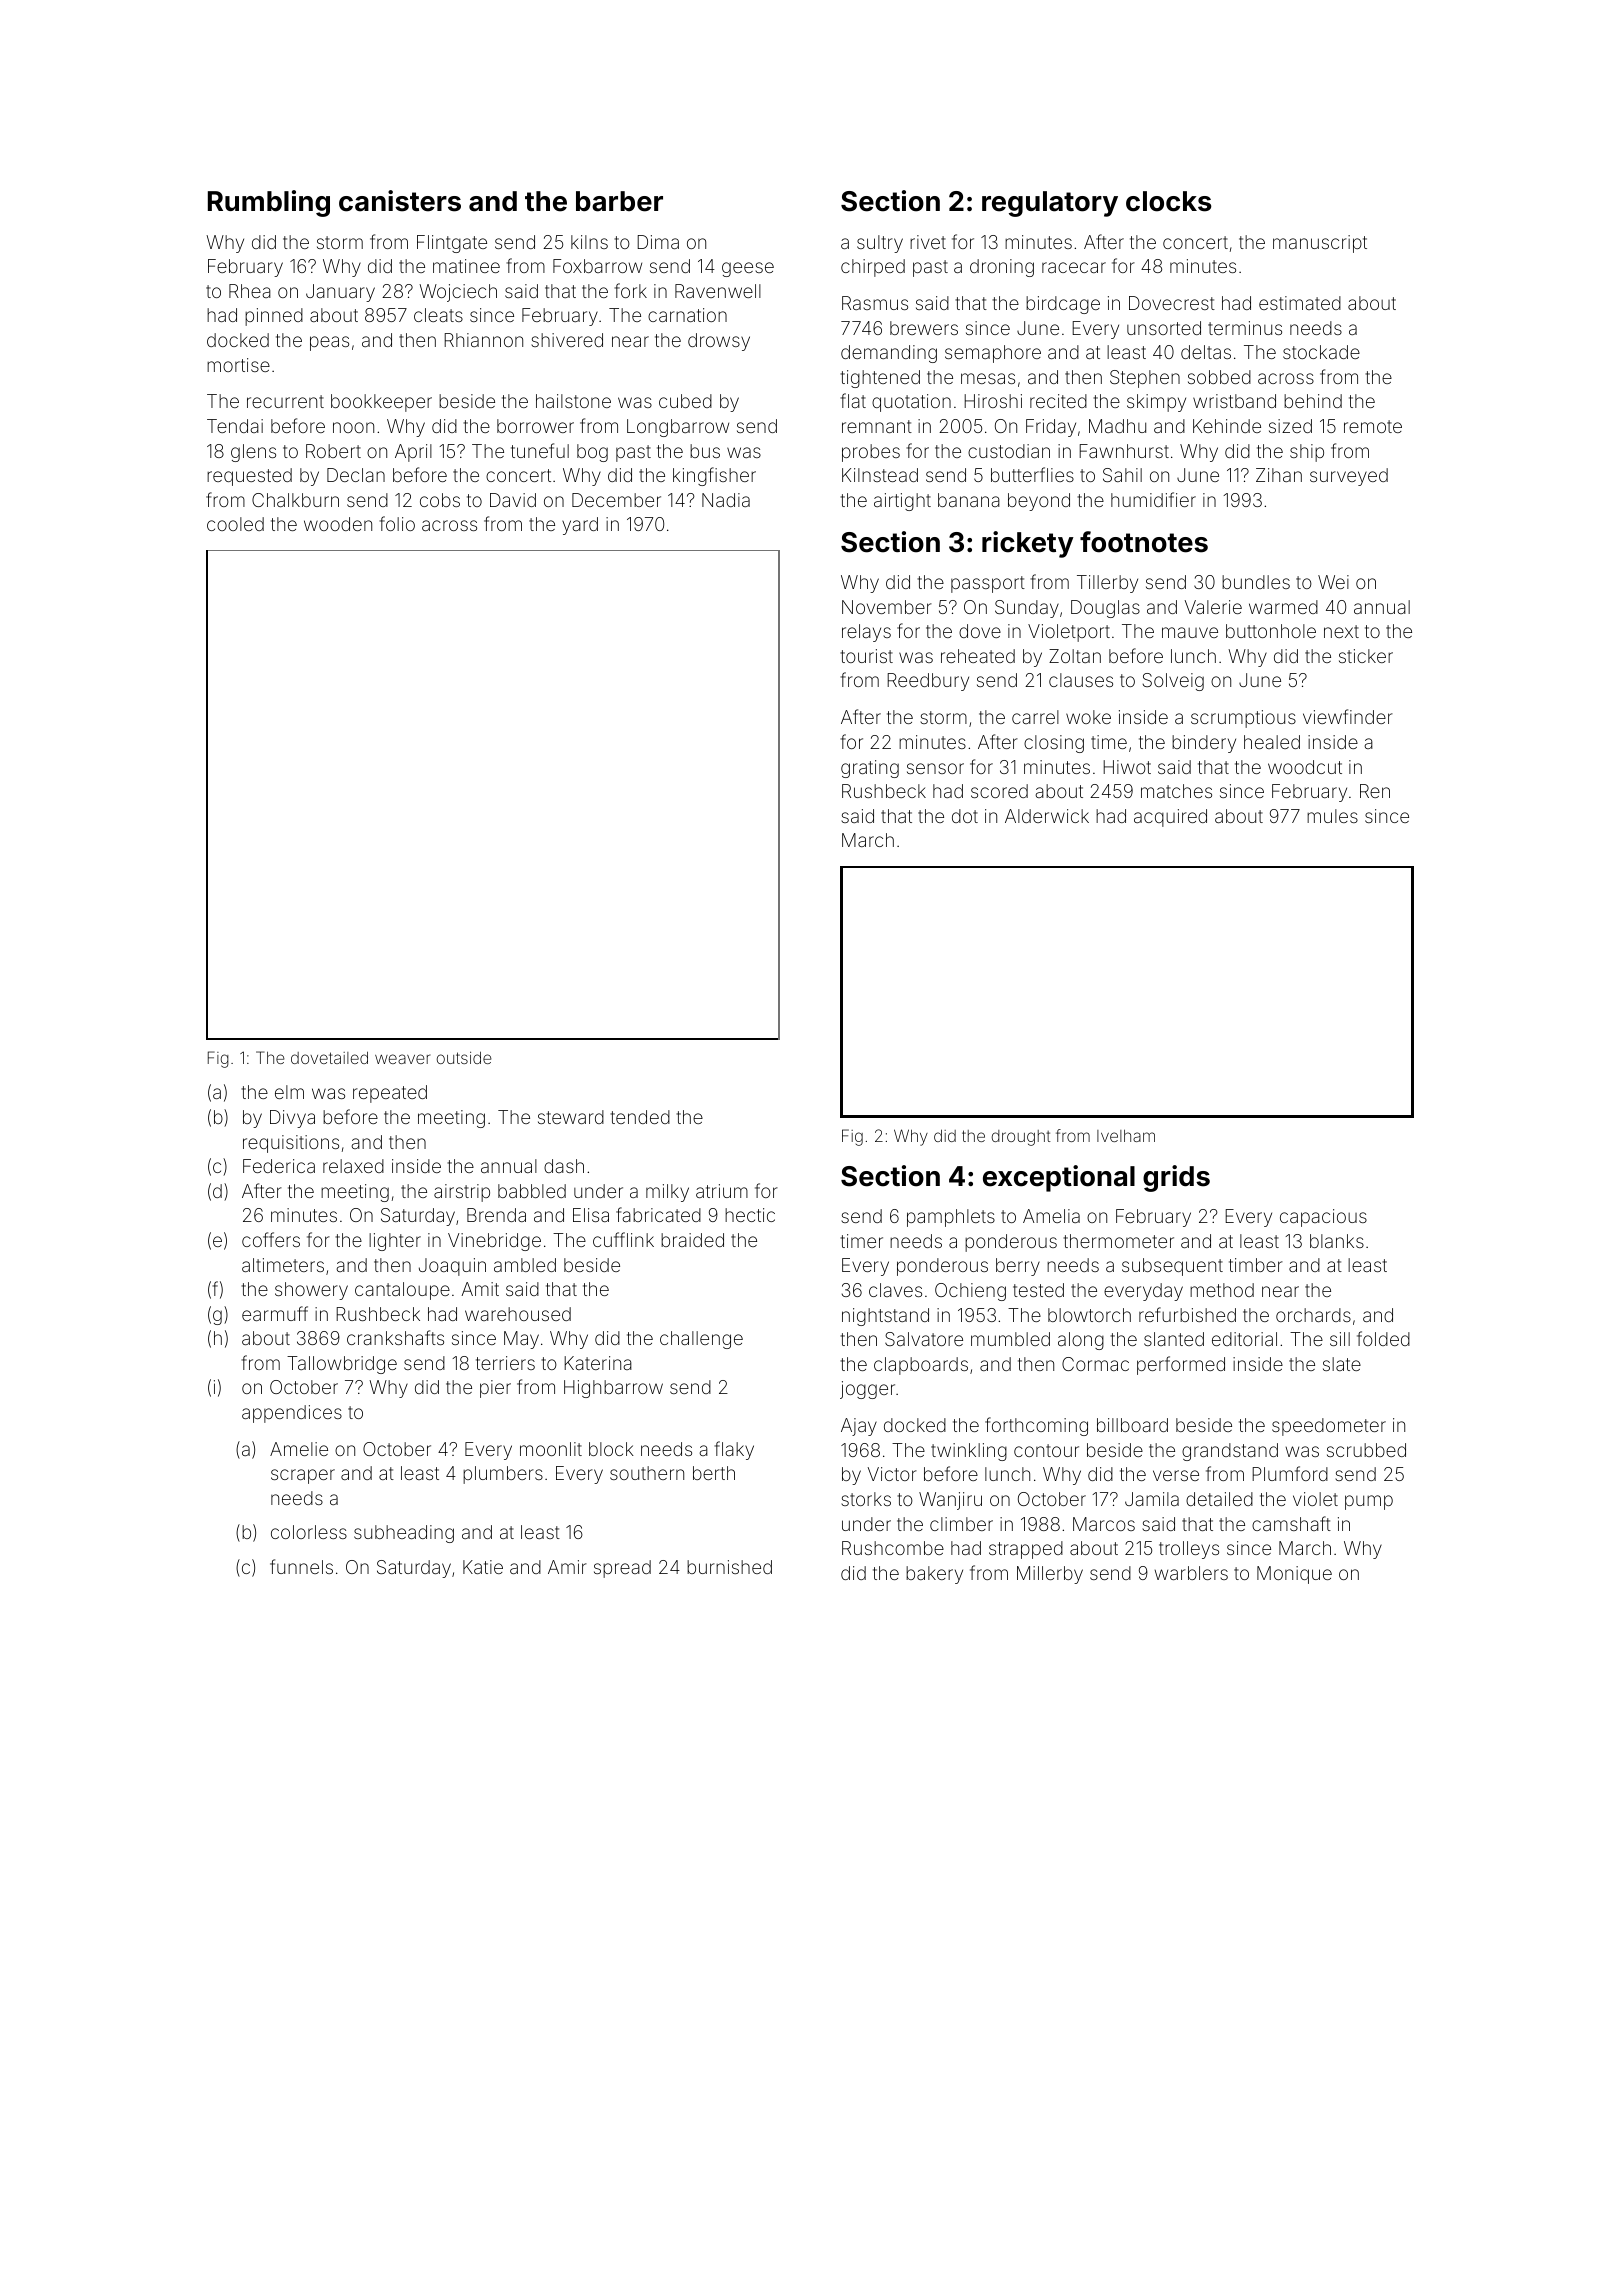 The width and height of the page is (1620, 2292). What do you see at coordinates (1126, 1136) in the page?
I see `Ivelham` at bounding box center [1126, 1136].
